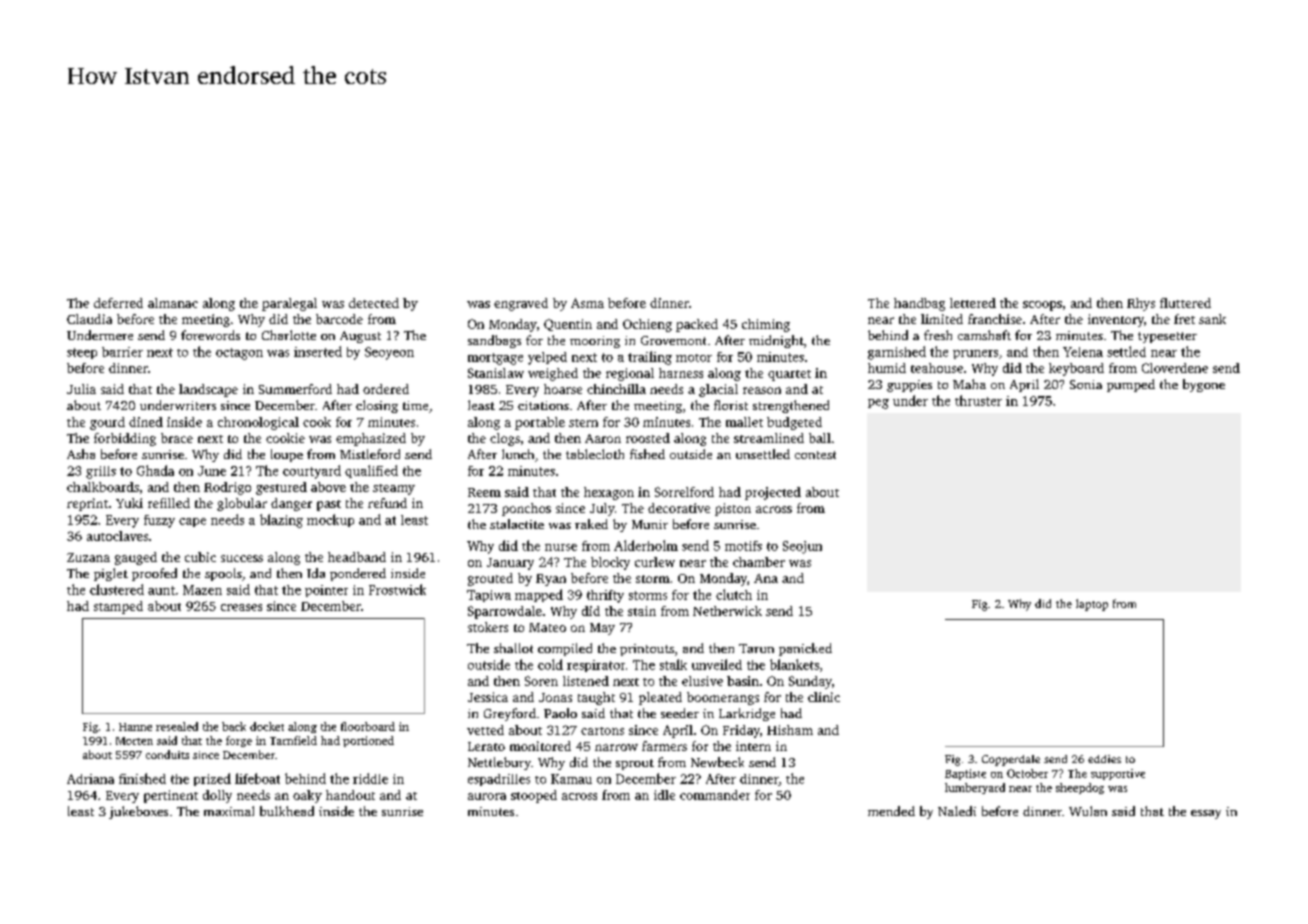 Image resolution: width=1308 pixels, height=924 pixels. I want to click on thrifty, so click(605, 596).
